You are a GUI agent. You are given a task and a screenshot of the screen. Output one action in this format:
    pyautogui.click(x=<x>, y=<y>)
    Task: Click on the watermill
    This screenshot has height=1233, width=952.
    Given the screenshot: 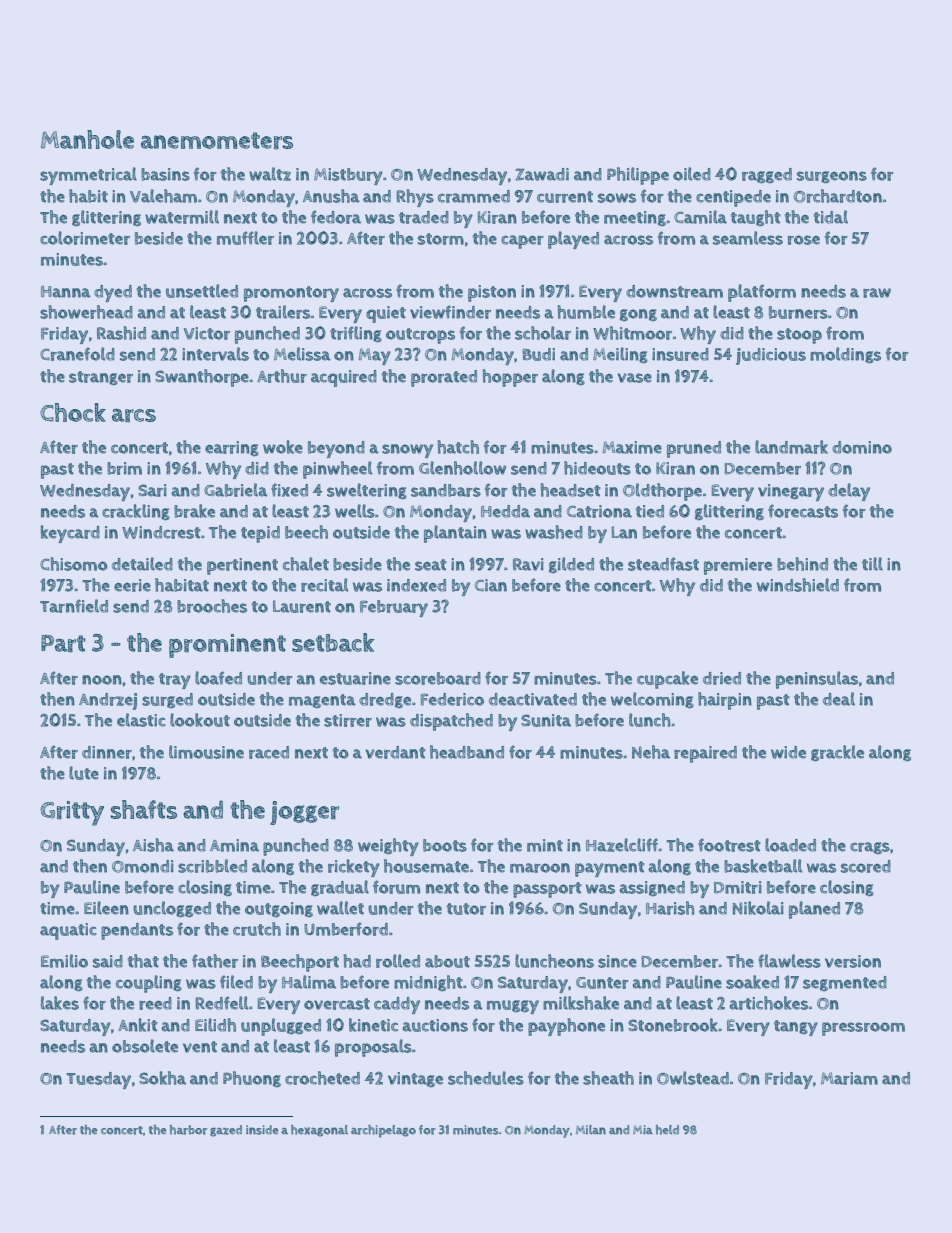 What is the action you would take?
    pyautogui.click(x=182, y=217)
